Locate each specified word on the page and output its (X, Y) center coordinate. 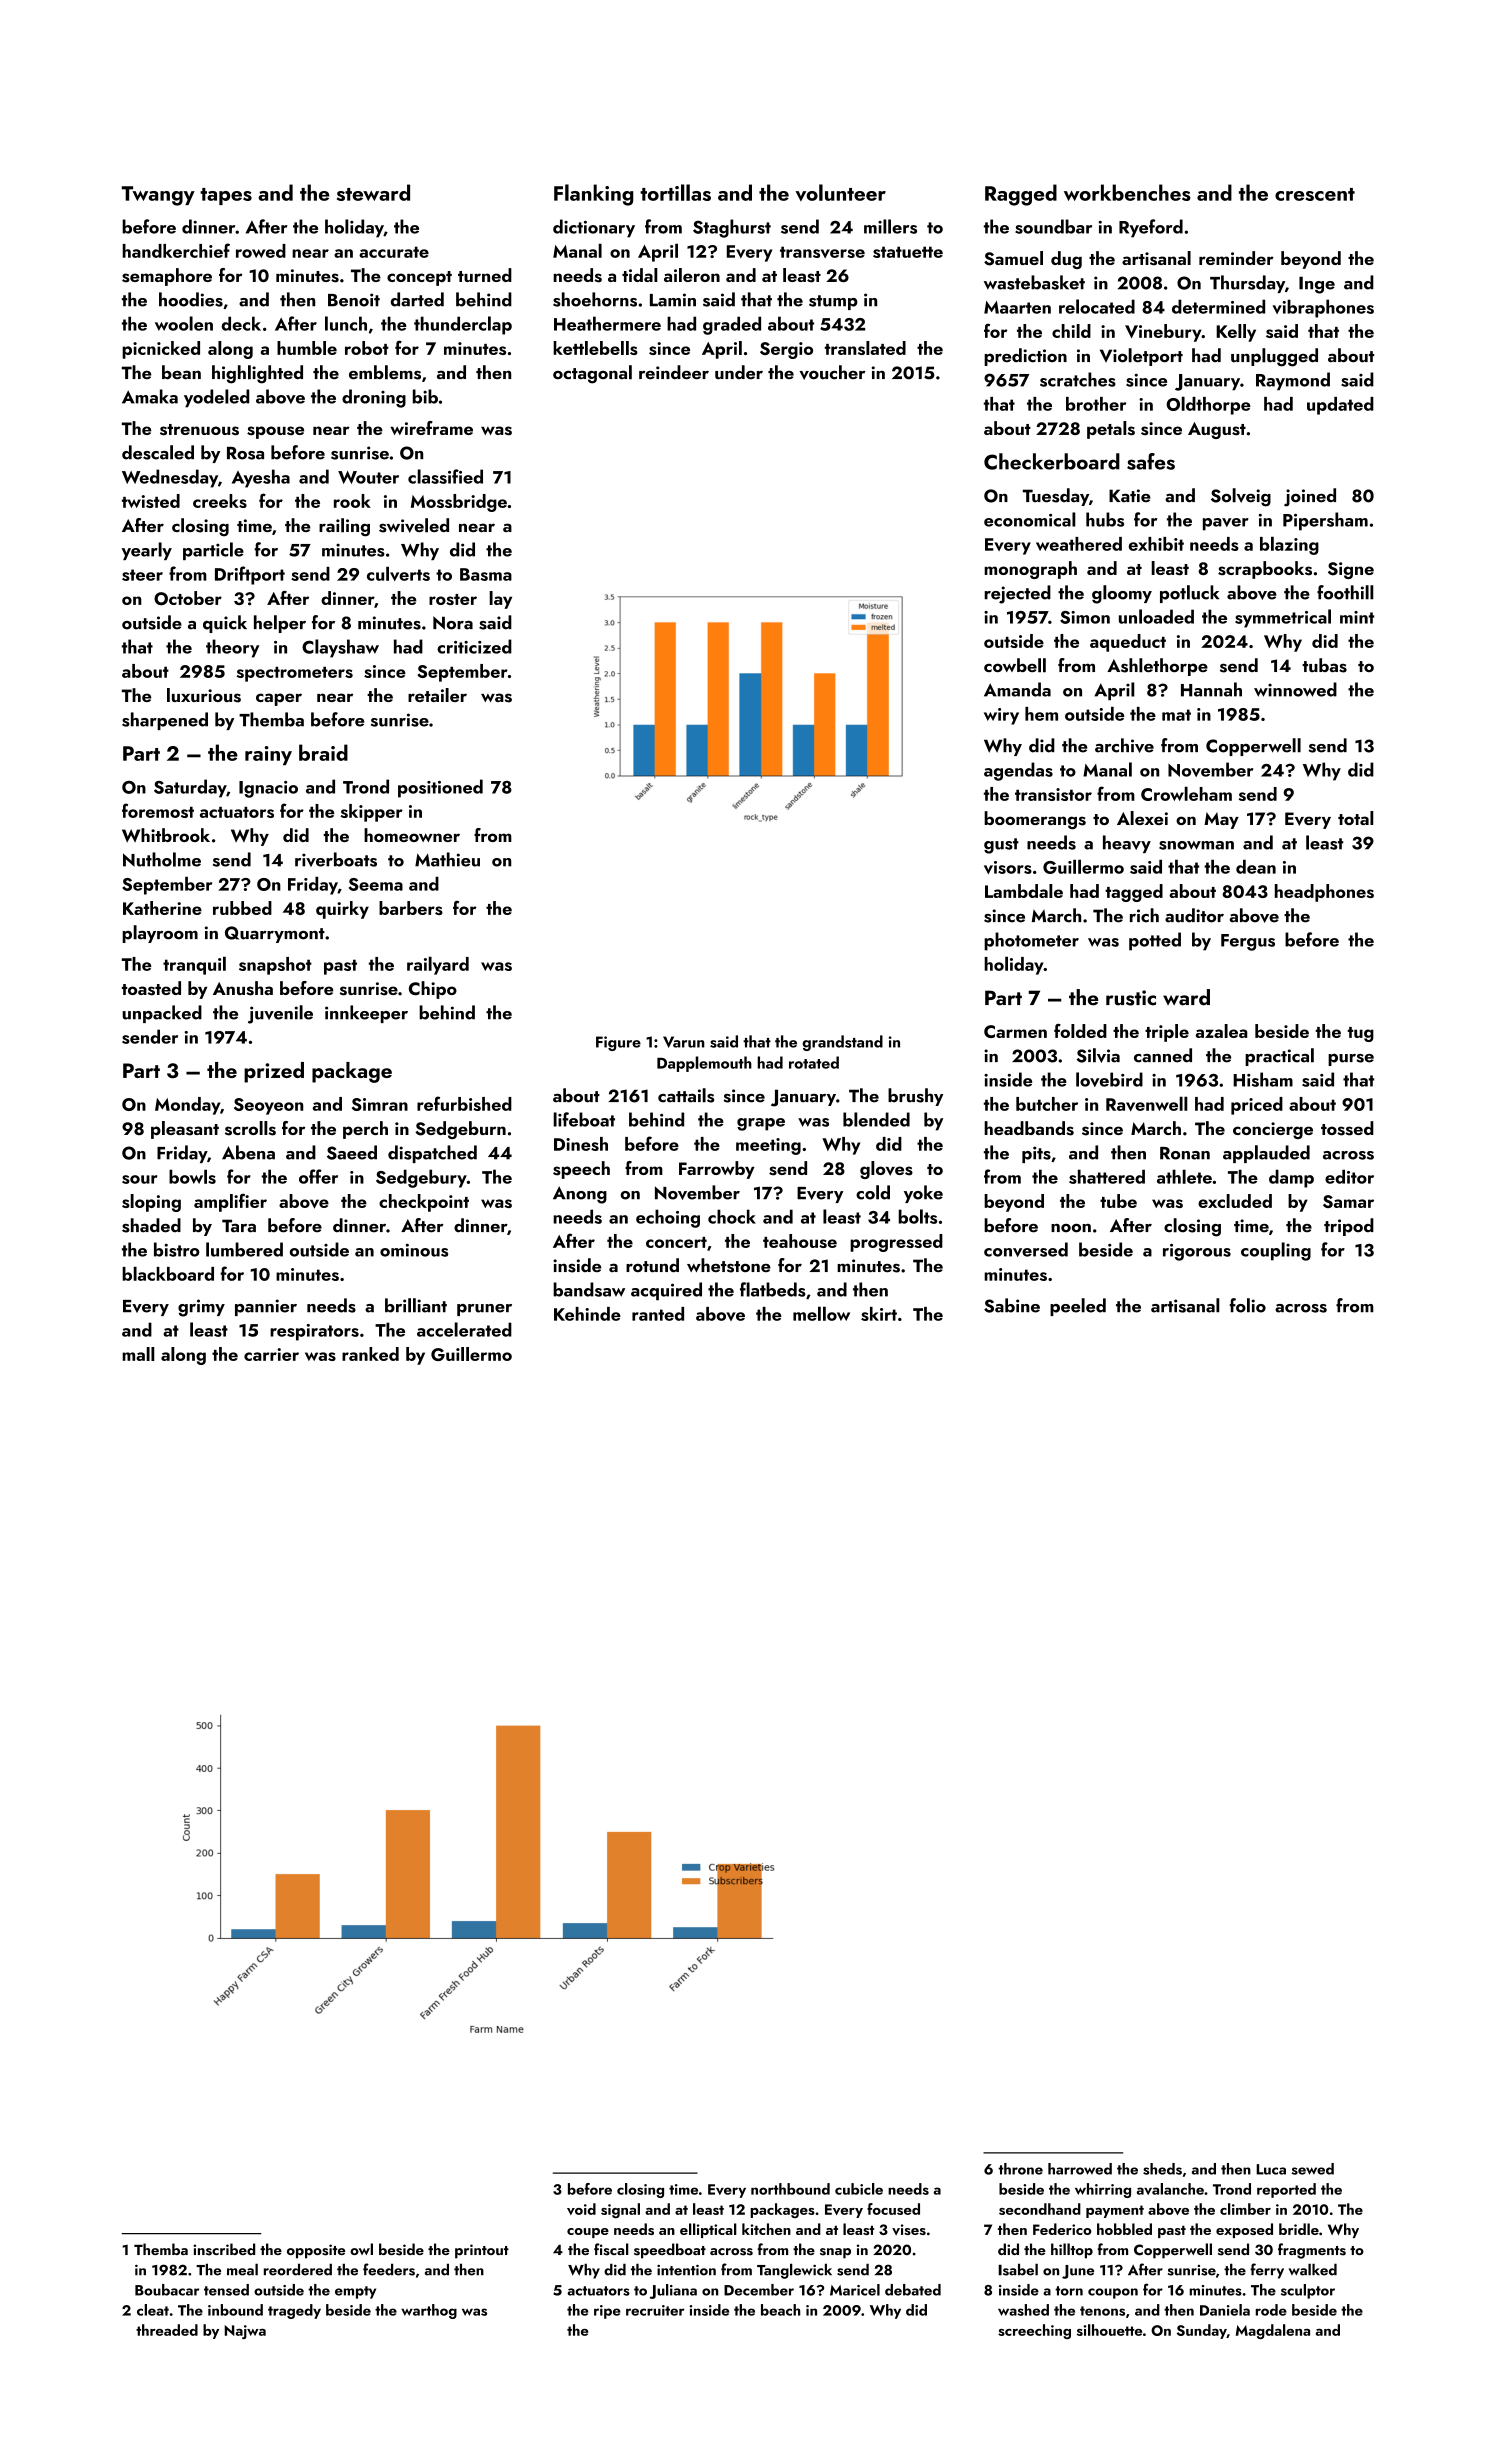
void (581, 2209)
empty (355, 2292)
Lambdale (1024, 891)
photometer (1031, 941)
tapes (226, 196)
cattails (686, 1095)
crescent (1315, 194)
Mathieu (447, 859)
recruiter (655, 2310)
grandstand (842, 1043)
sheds (1162, 2169)
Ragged (1021, 195)
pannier (266, 1307)
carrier (271, 1354)
